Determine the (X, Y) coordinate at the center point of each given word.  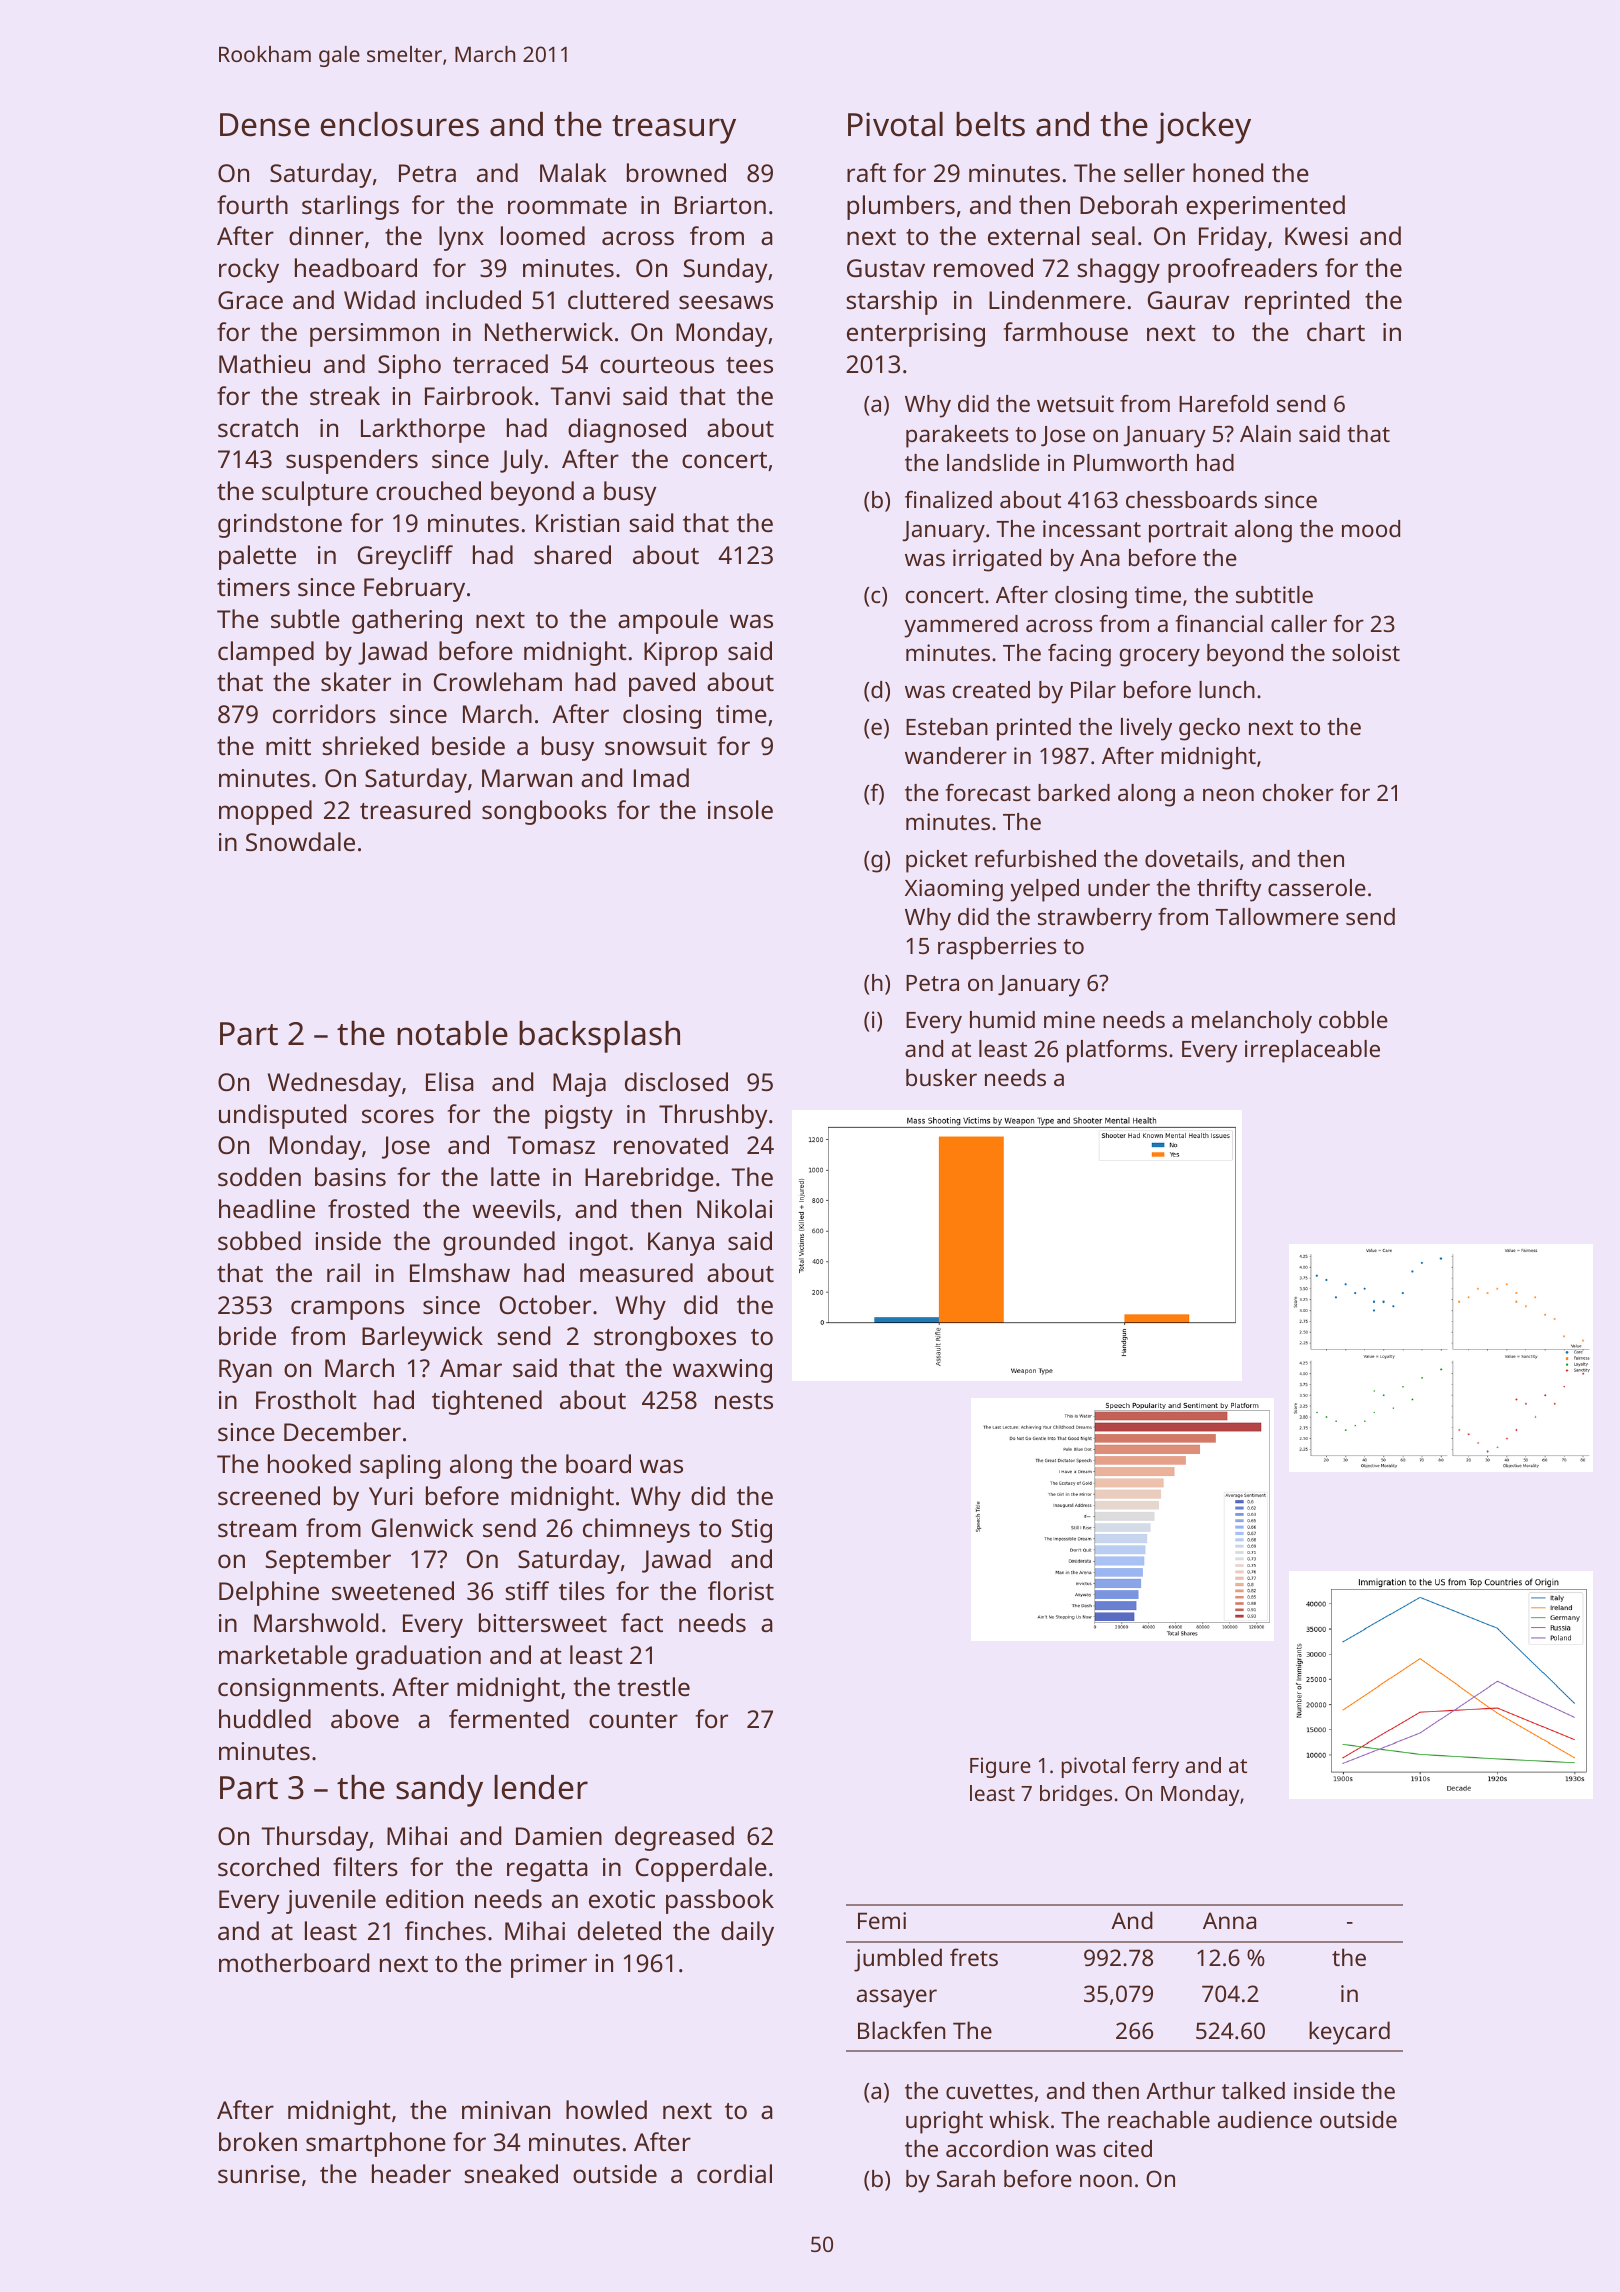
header (411, 2173)
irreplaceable (1312, 1051)
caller (1299, 623)
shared (572, 554)
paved (662, 684)
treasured (415, 809)
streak (345, 395)
